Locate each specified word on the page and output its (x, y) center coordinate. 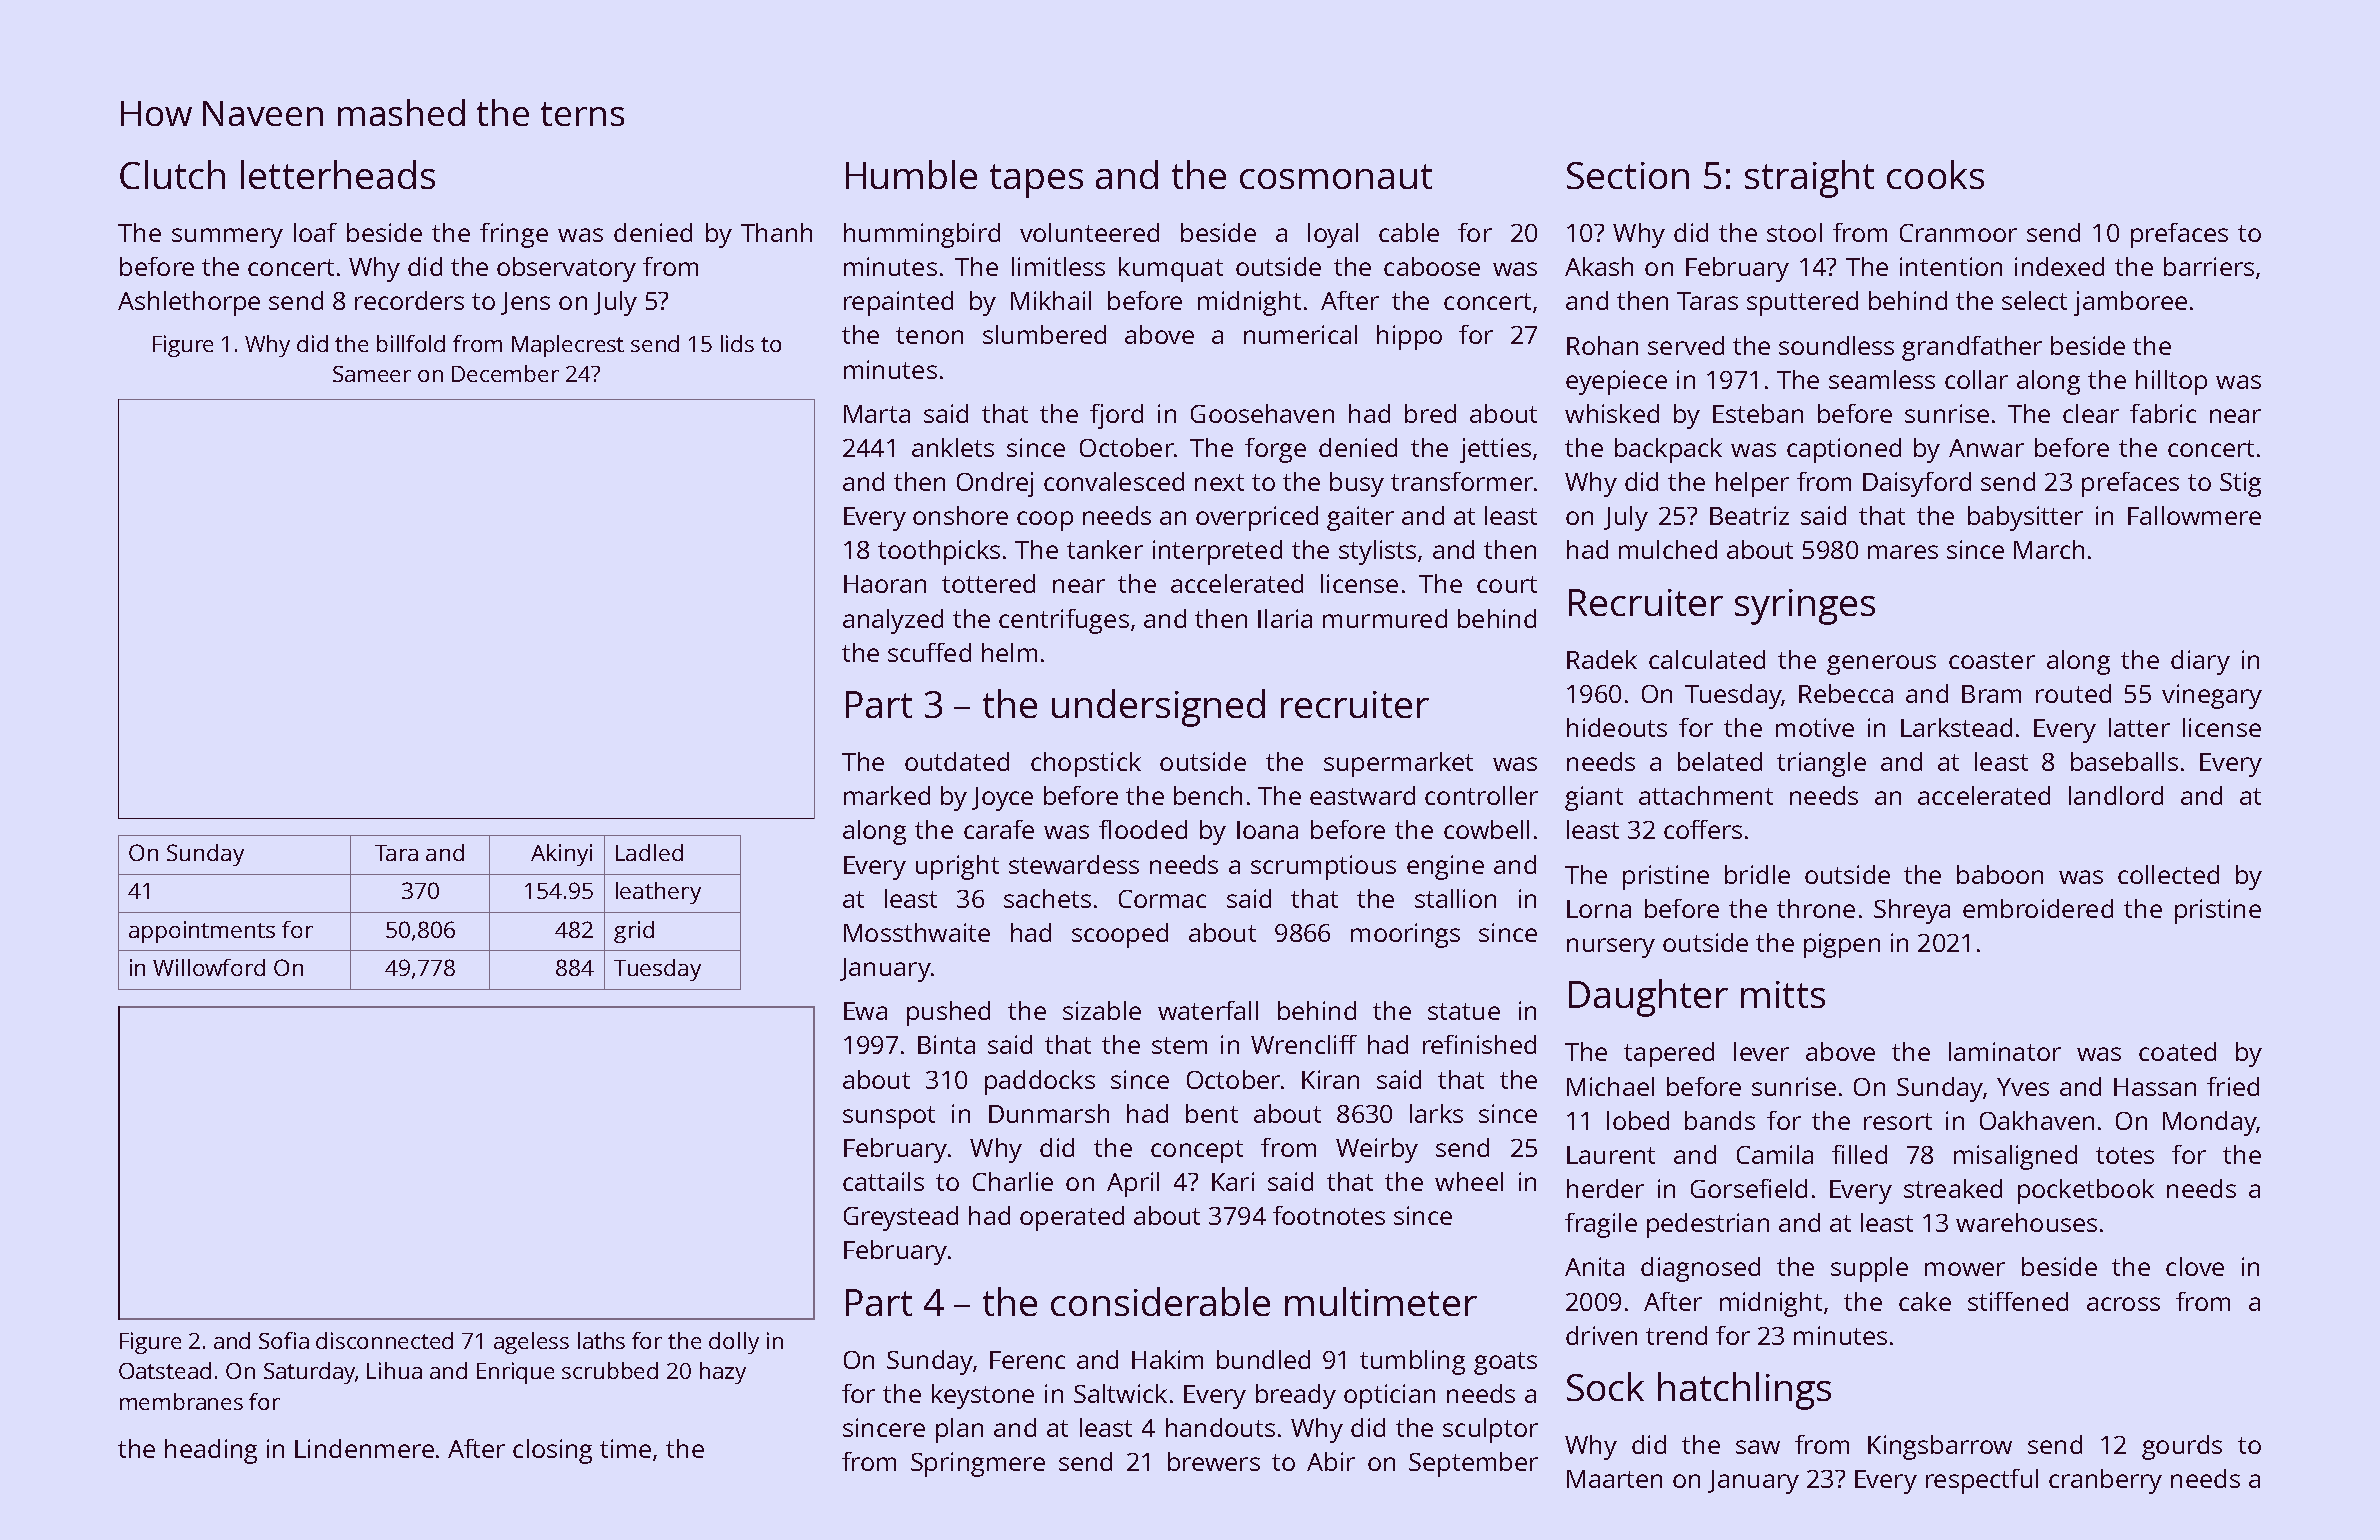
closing (552, 1451)
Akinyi (561, 855)
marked (887, 795)
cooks (1935, 174)
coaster (1992, 660)
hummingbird (922, 235)
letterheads (338, 174)
